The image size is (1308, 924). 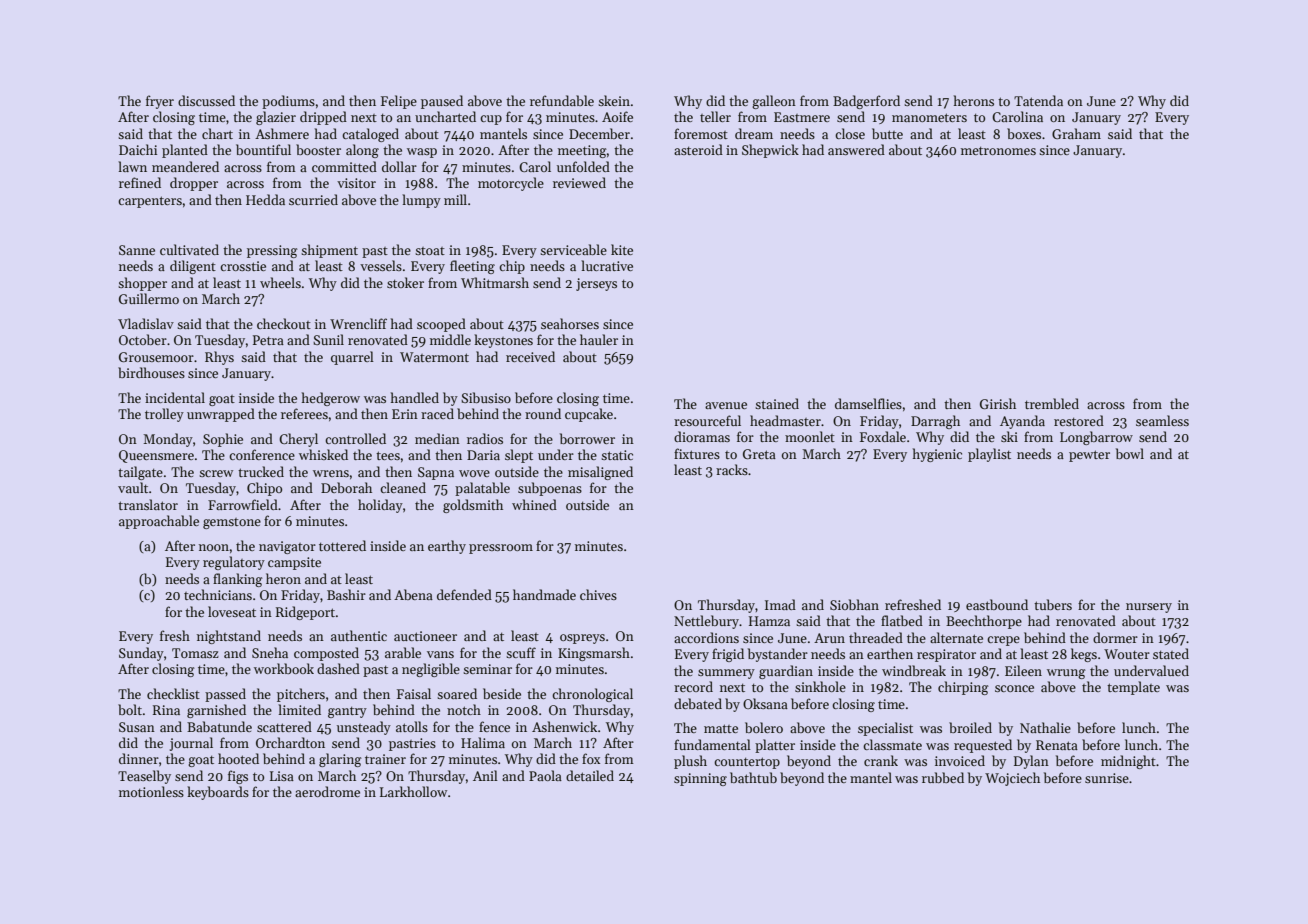 What do you see at coordinates (358, 323) in the page?
I see `Wrencliff` at bounding box center [358, 323].
